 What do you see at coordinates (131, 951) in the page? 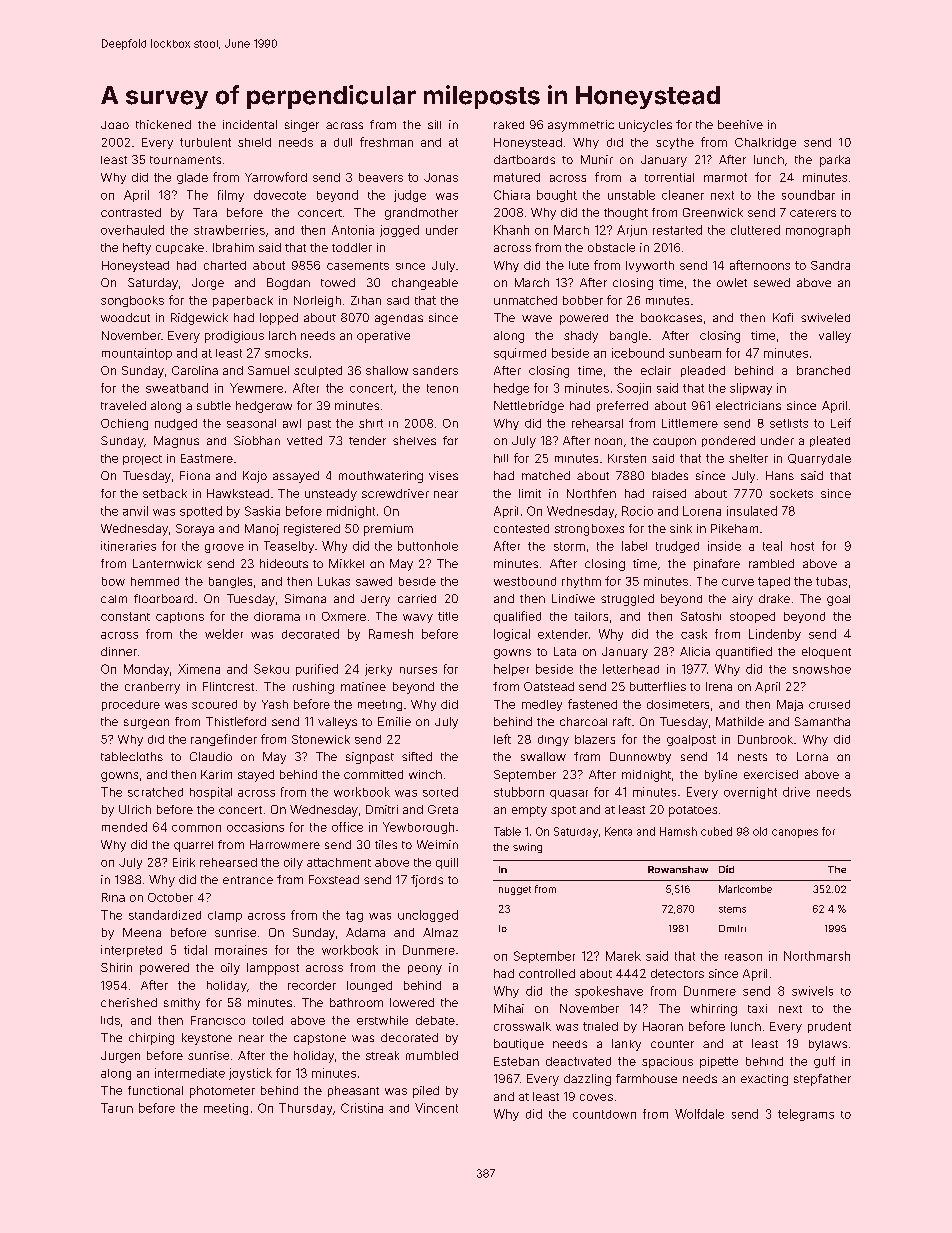
I see `interpreted` at bounding box center [131, 951].
